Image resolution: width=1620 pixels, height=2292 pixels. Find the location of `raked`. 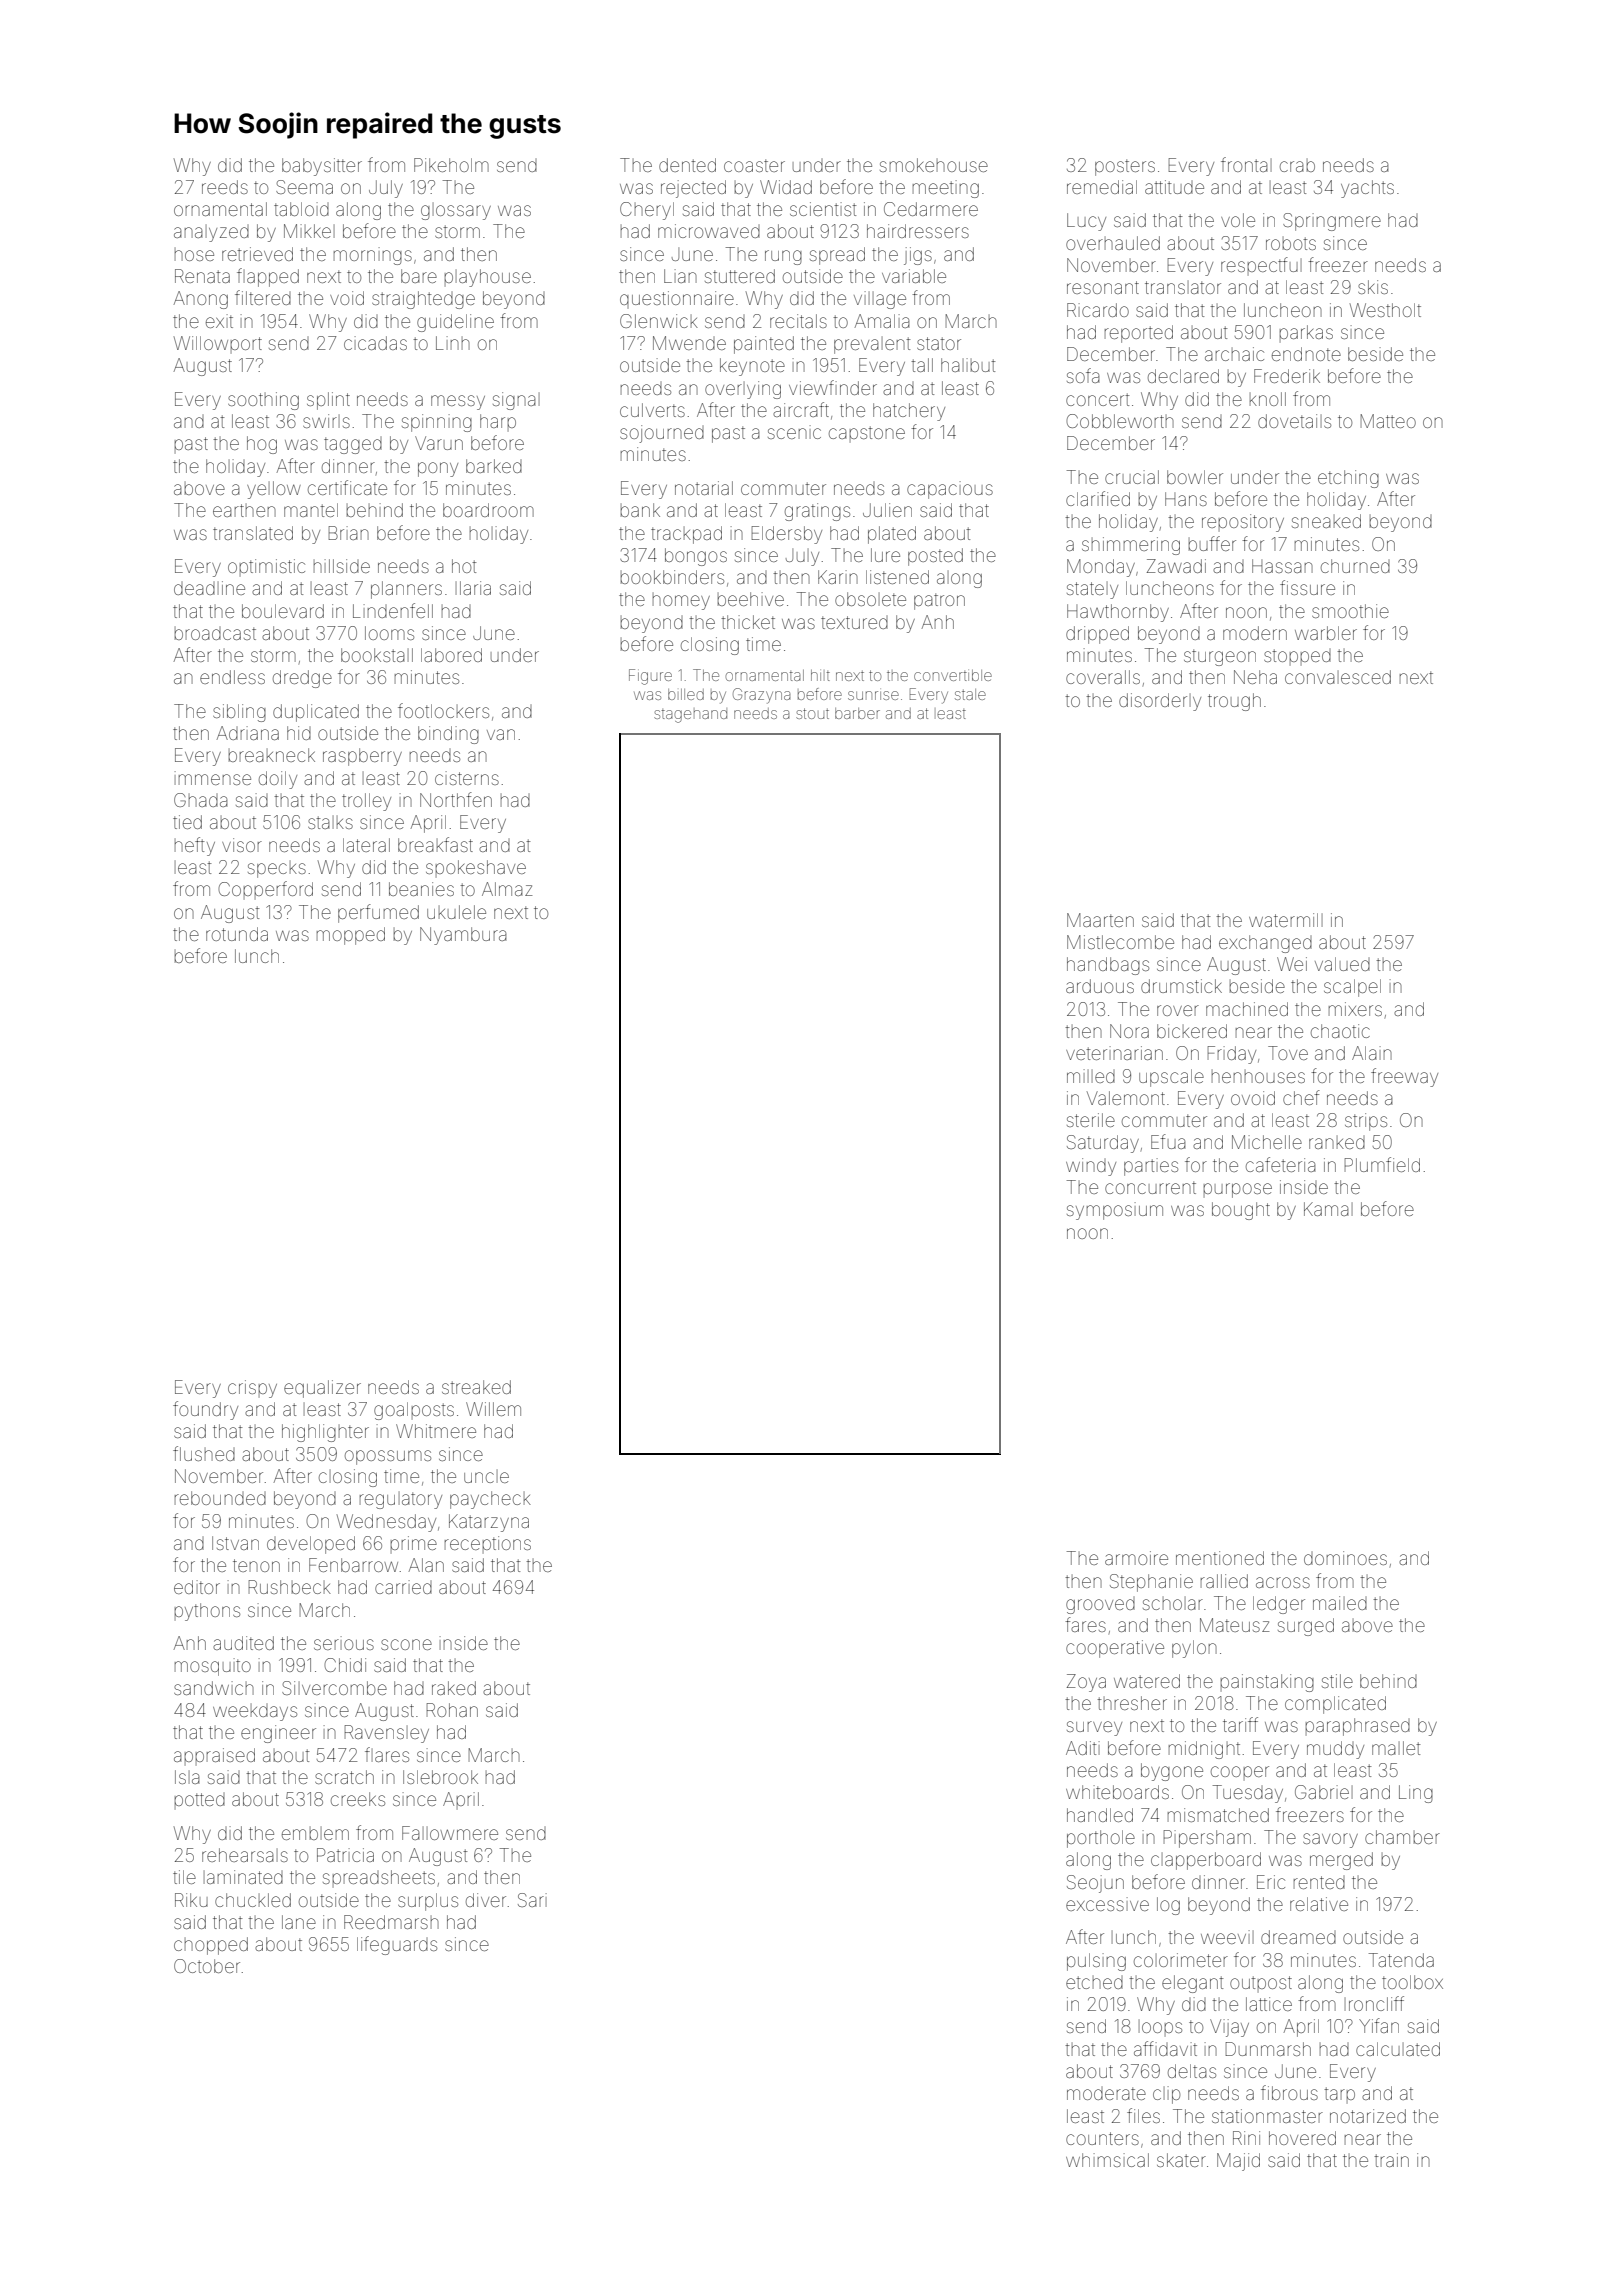

raked is located at coordinates (454, 1688).
